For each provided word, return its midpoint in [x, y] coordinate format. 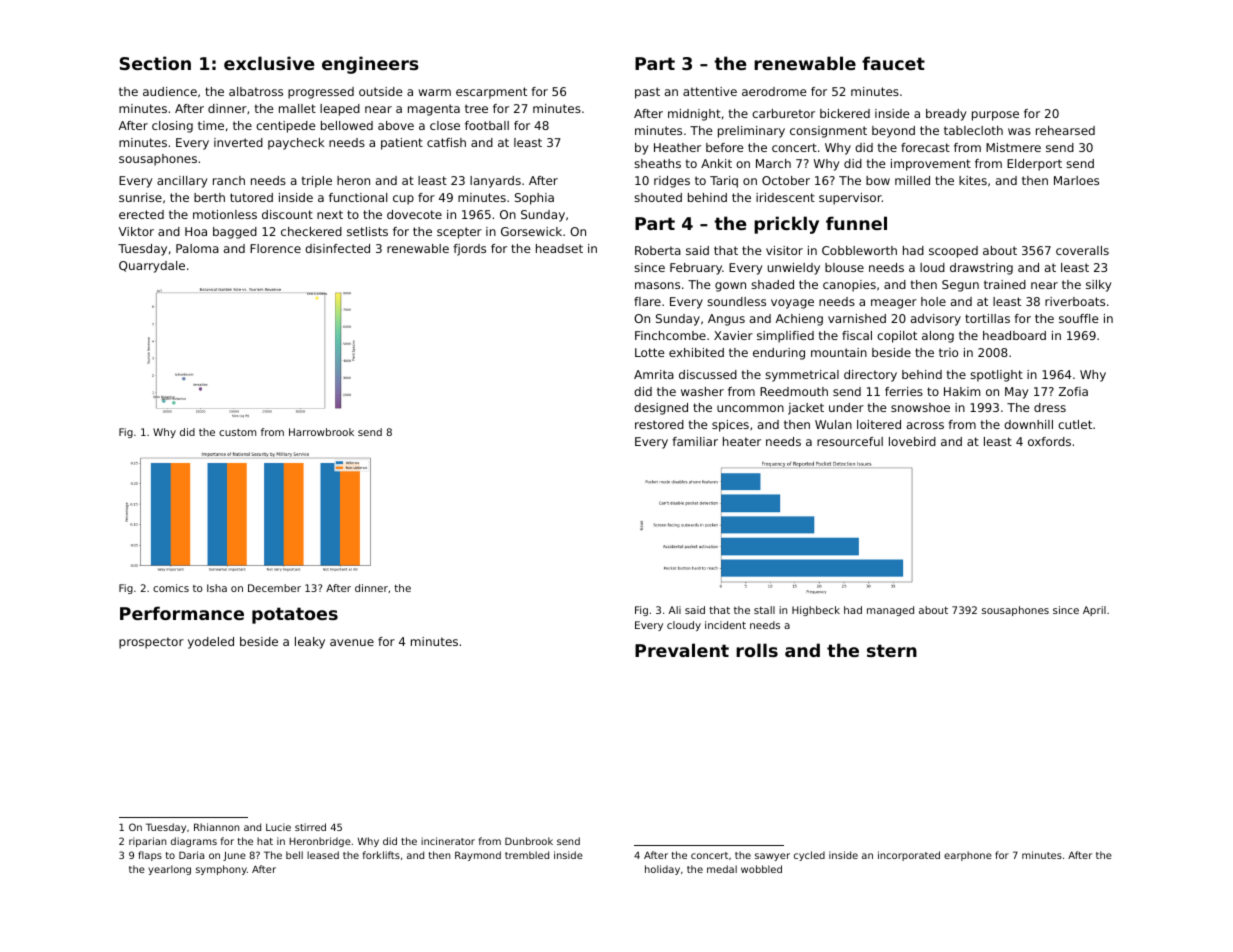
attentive [710, 91]
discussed [708, 374]
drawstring [981, 269]
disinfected [337, 248]
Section [155, 63]
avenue [352, 642]
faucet [893, 63]
